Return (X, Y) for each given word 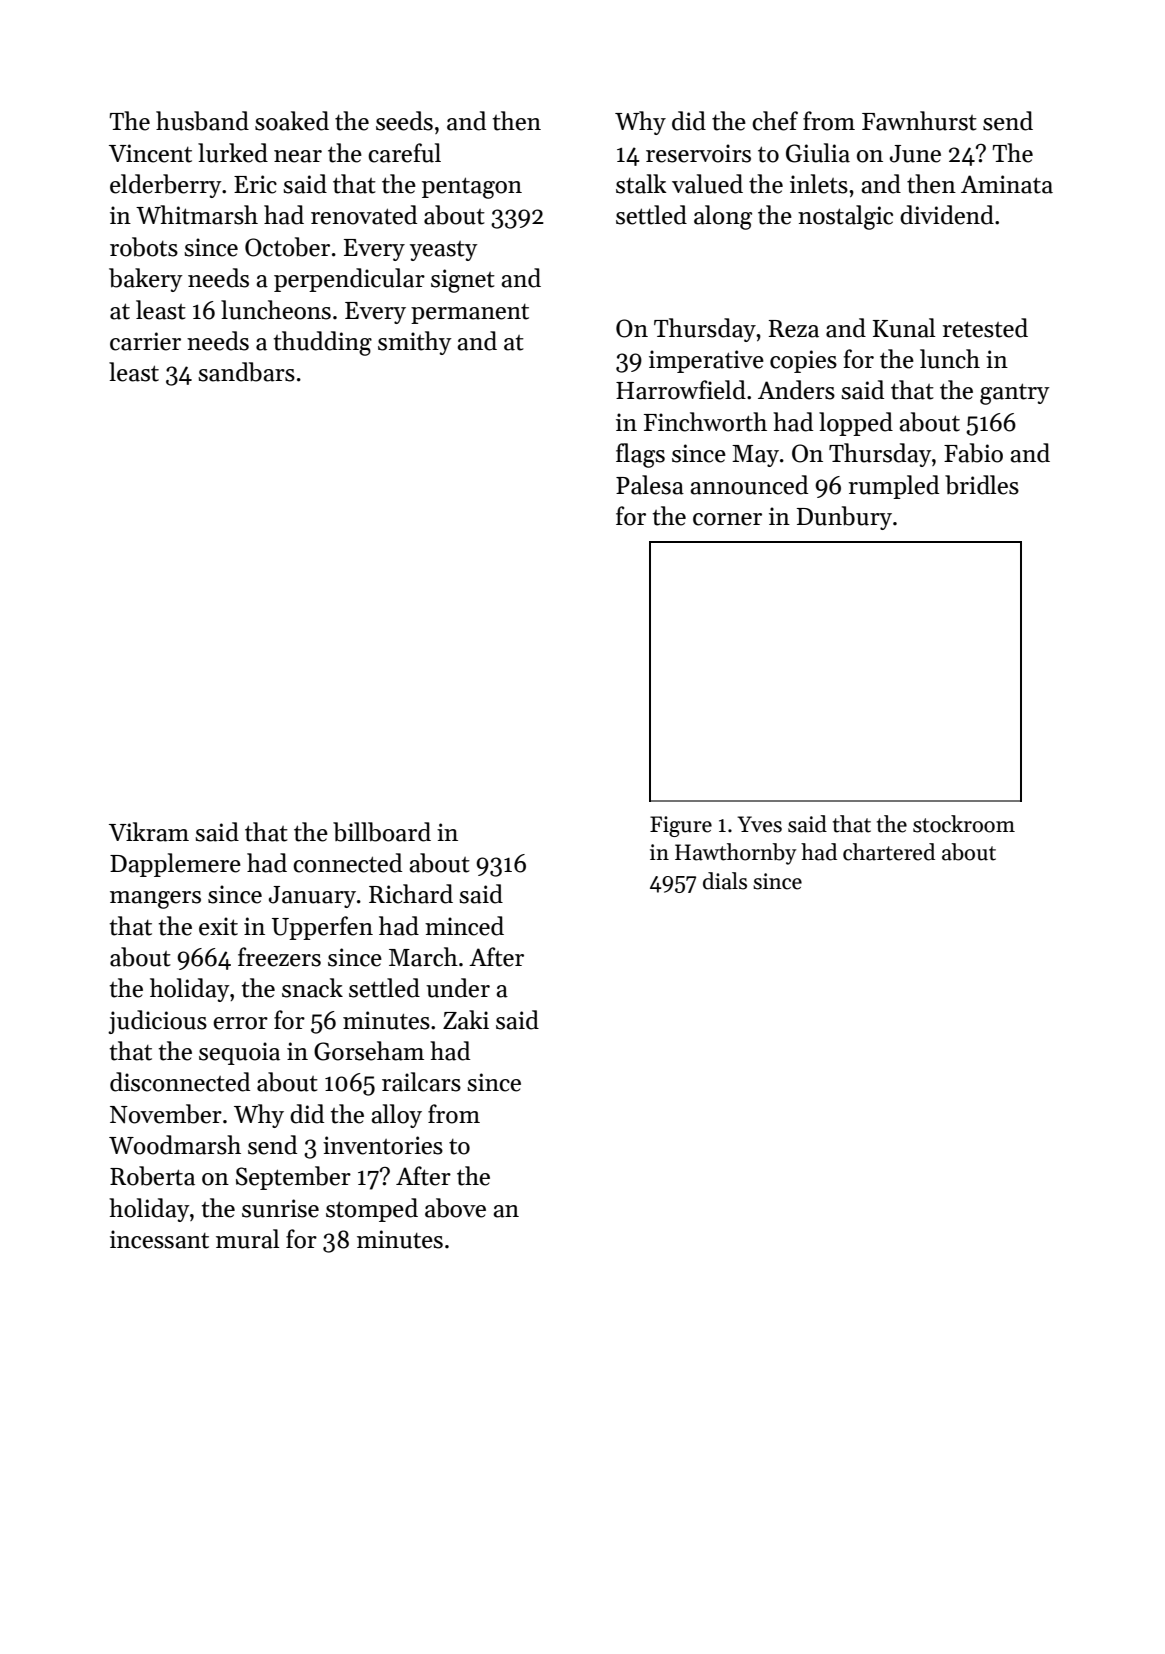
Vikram (149, 832)
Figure (681, 826)
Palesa (650, 485)
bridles (982, 485)
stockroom (964, 824)
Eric (255, 184)
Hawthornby (736, 854)
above (455, 1208)
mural (248, 1239)
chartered (889, 852)
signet (463, 281)
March (423, 957)
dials (725, 881)
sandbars (246, 372)
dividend (947, 215)
